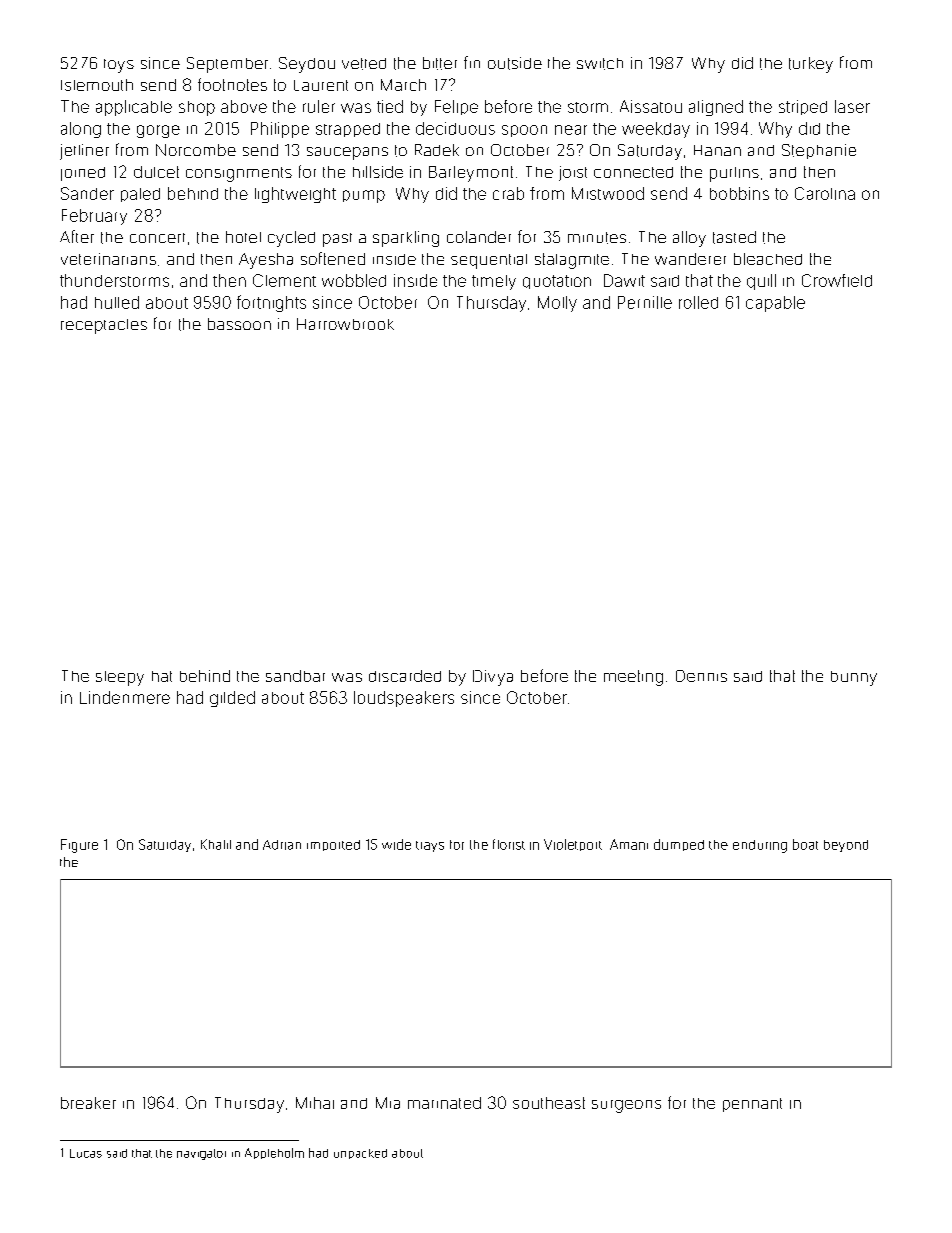 This screenshot has height=1233, width=952. What do you see at coordinates (600, 64) in the screenshot?
I see `switch` at bounding box center [600, 64].
